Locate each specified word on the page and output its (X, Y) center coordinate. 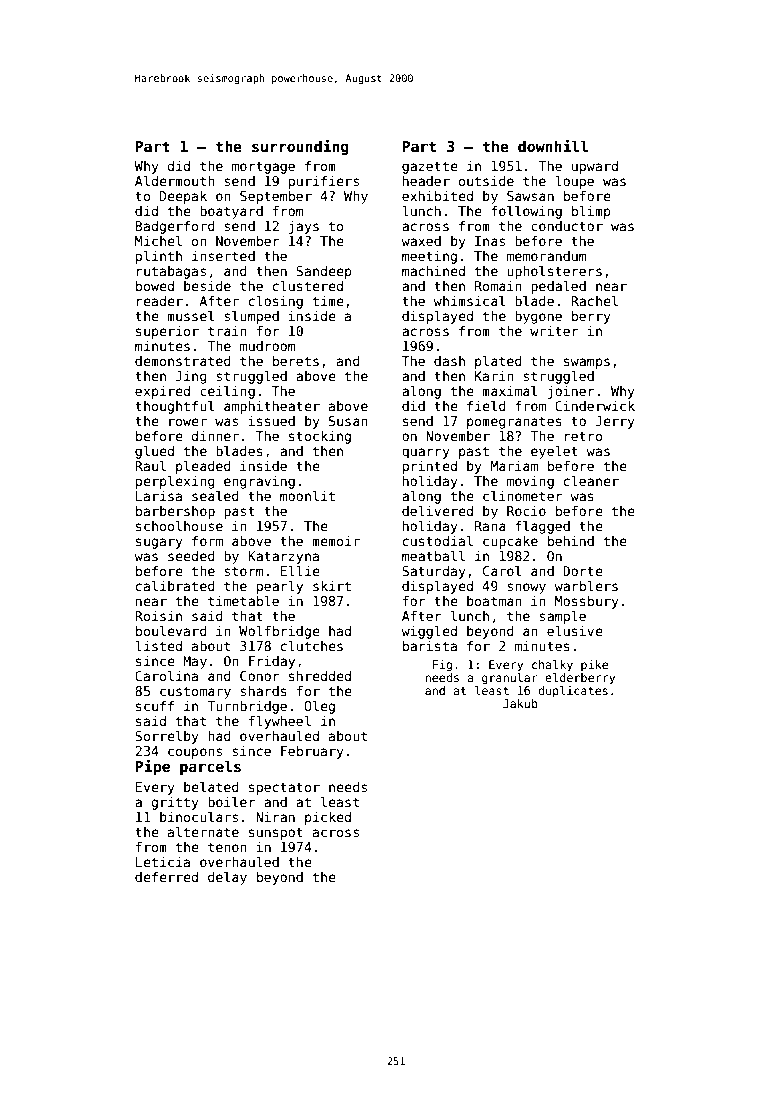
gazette (430, 167)
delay (227, 878)
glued (154, 452)
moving (530, 482)
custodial (438, 540)
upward (595, 167)
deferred (166, 877)
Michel (158, 240)
